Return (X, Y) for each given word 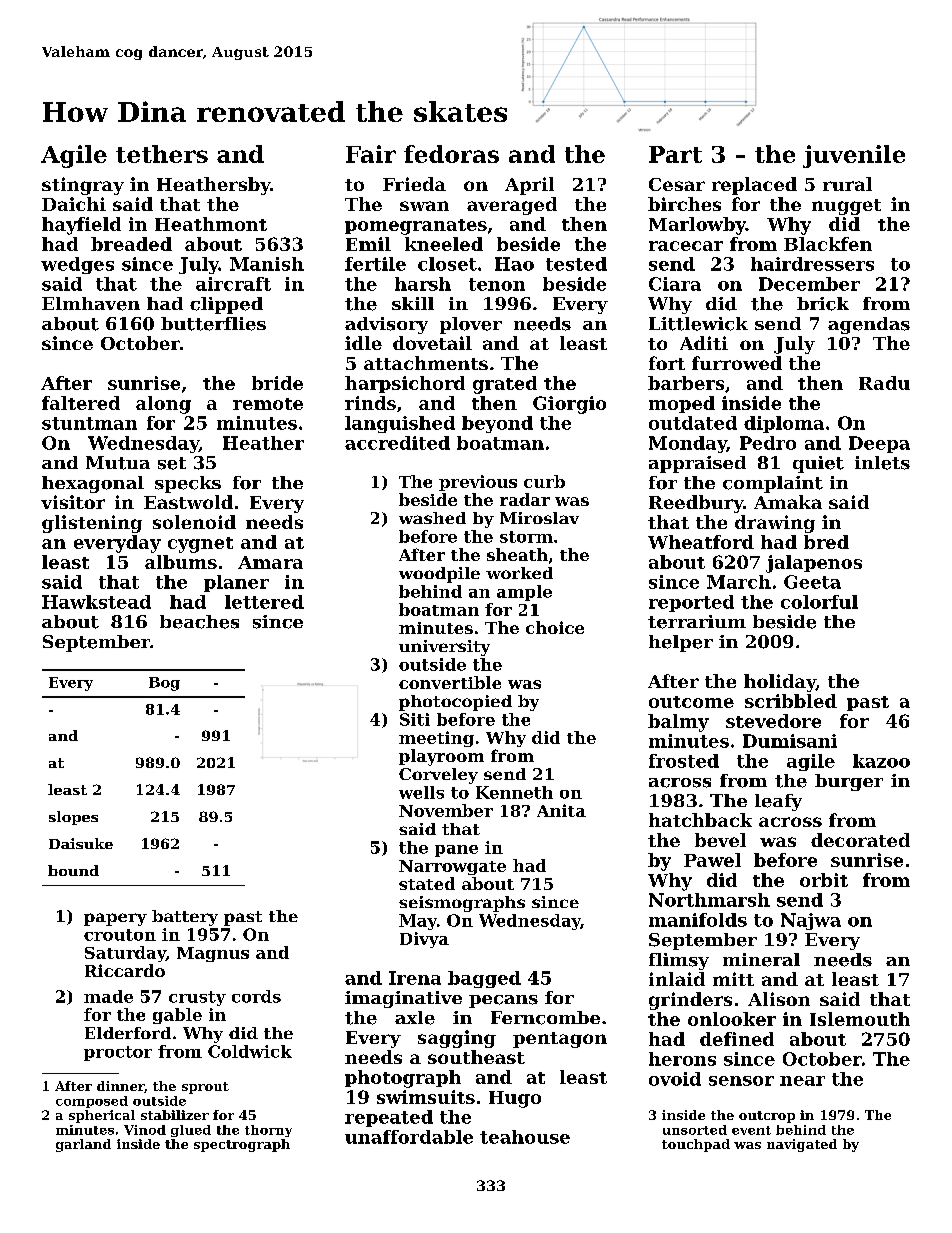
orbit (824, 880)
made (108, 996)
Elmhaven (91, 304)
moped (682, 404)
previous (478, 483)
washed (432, 518)
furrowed (737, 363)
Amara (270, 562)
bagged (484, 979)
